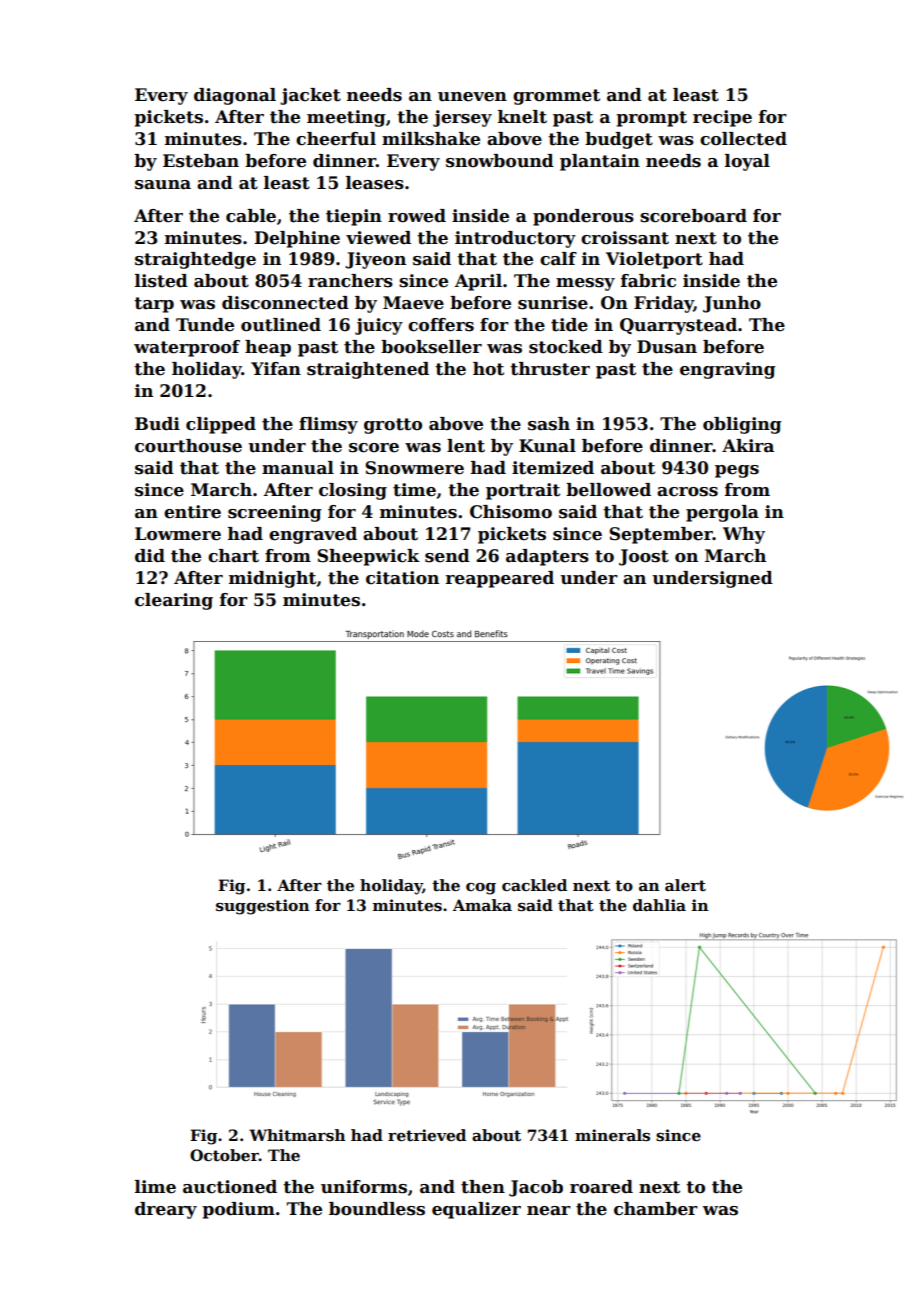  What do you see at coordinates (354, 217) in the screenshot?
I see `tiepin` at bounding box center [354, 217].
